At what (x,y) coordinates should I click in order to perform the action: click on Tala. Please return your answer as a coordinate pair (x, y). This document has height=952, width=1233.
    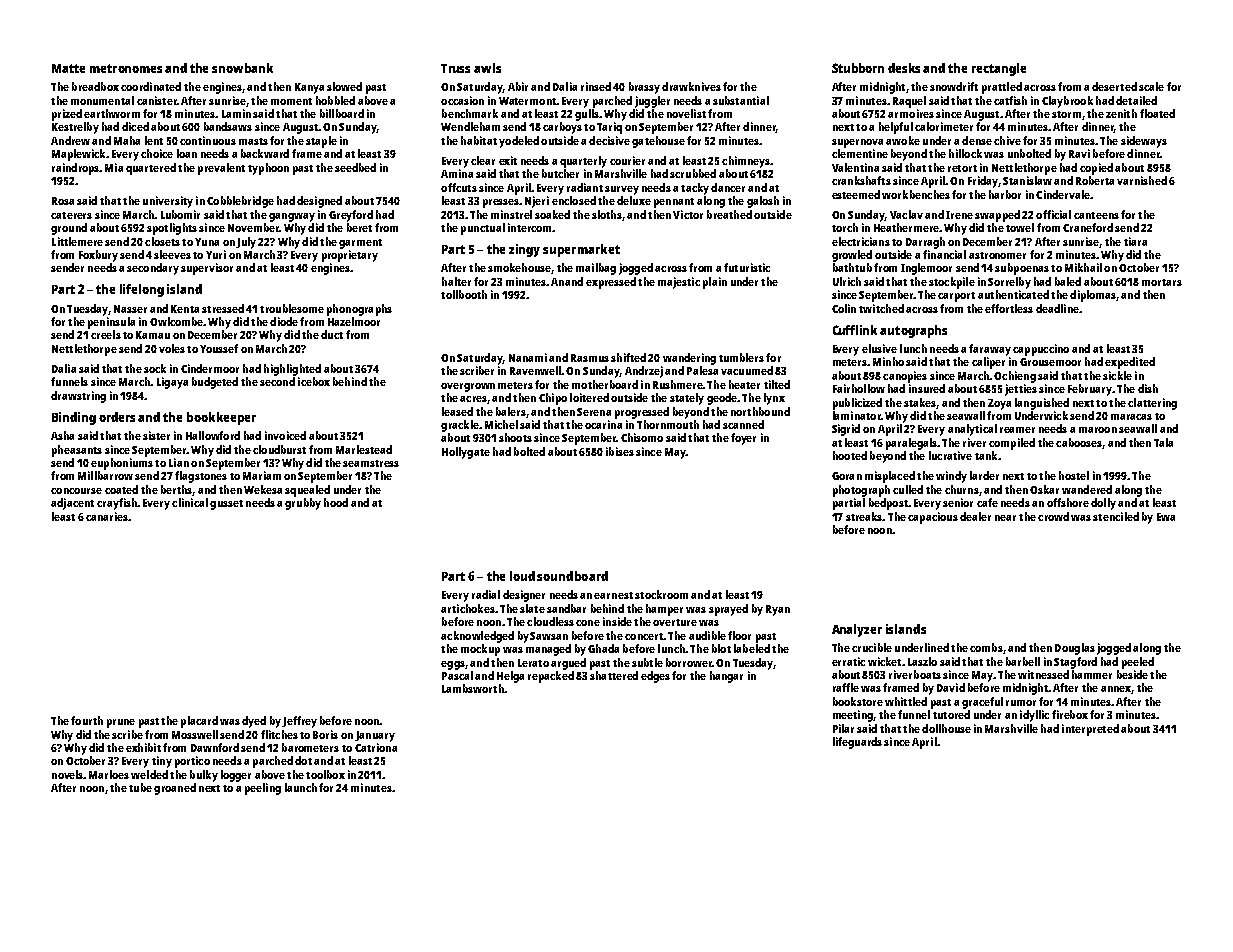
    Looking at the image, I should click on (1163, 442).
